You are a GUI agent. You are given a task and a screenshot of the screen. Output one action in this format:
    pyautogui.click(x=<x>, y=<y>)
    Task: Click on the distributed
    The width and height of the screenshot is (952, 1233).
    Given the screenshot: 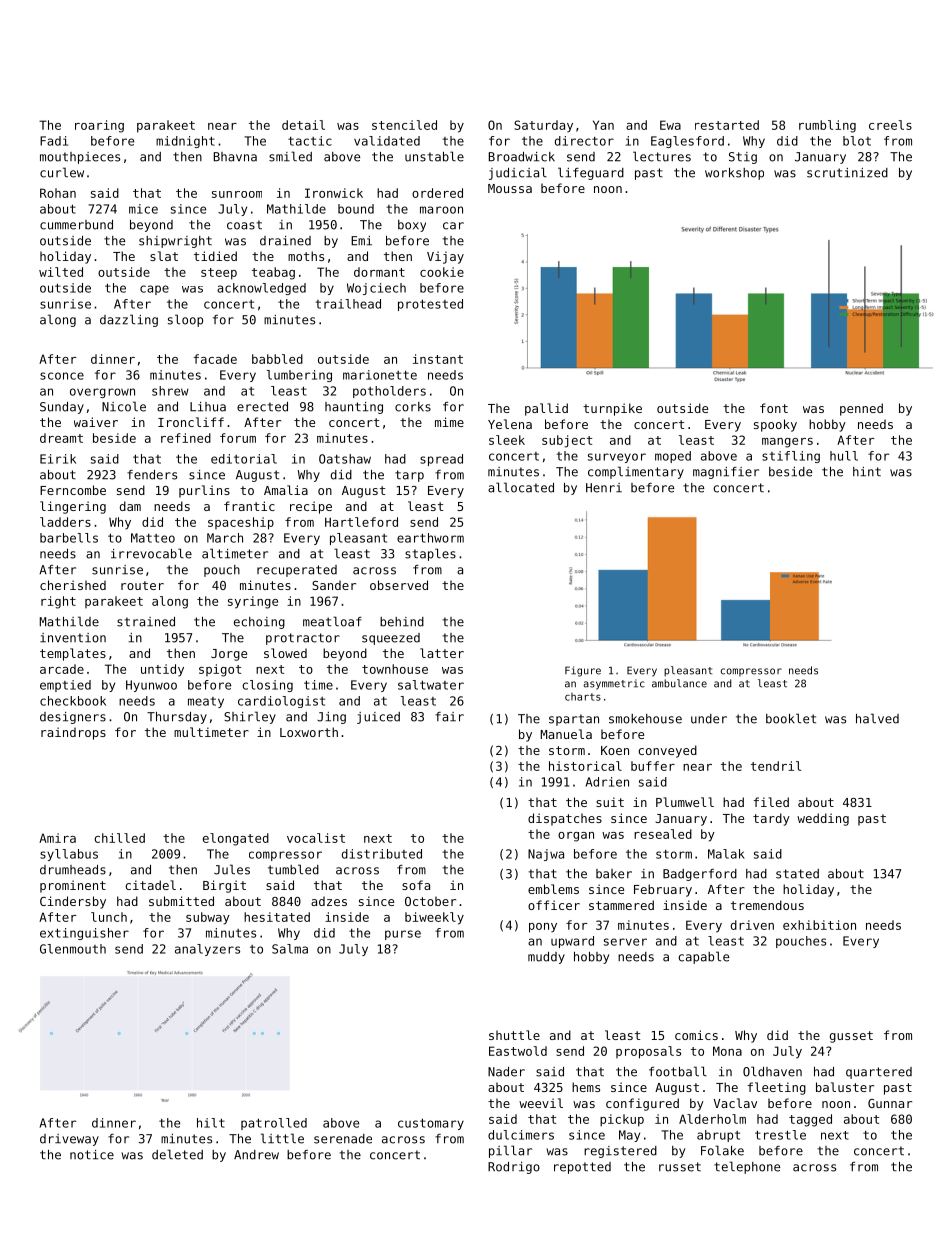 What is the action you would take?
    pyautogui.click(x=382, y=854)
